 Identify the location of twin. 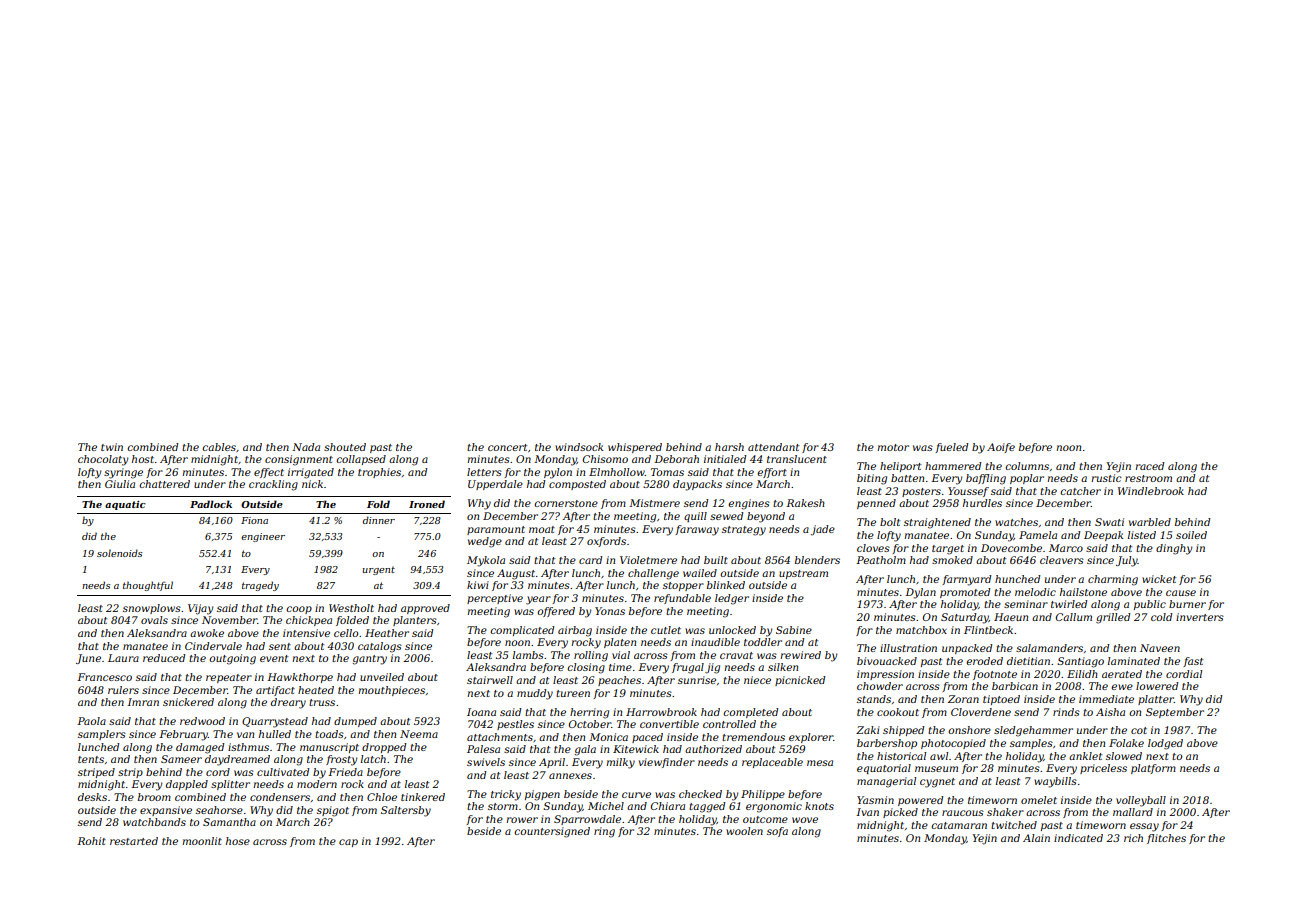
(112, 447).
